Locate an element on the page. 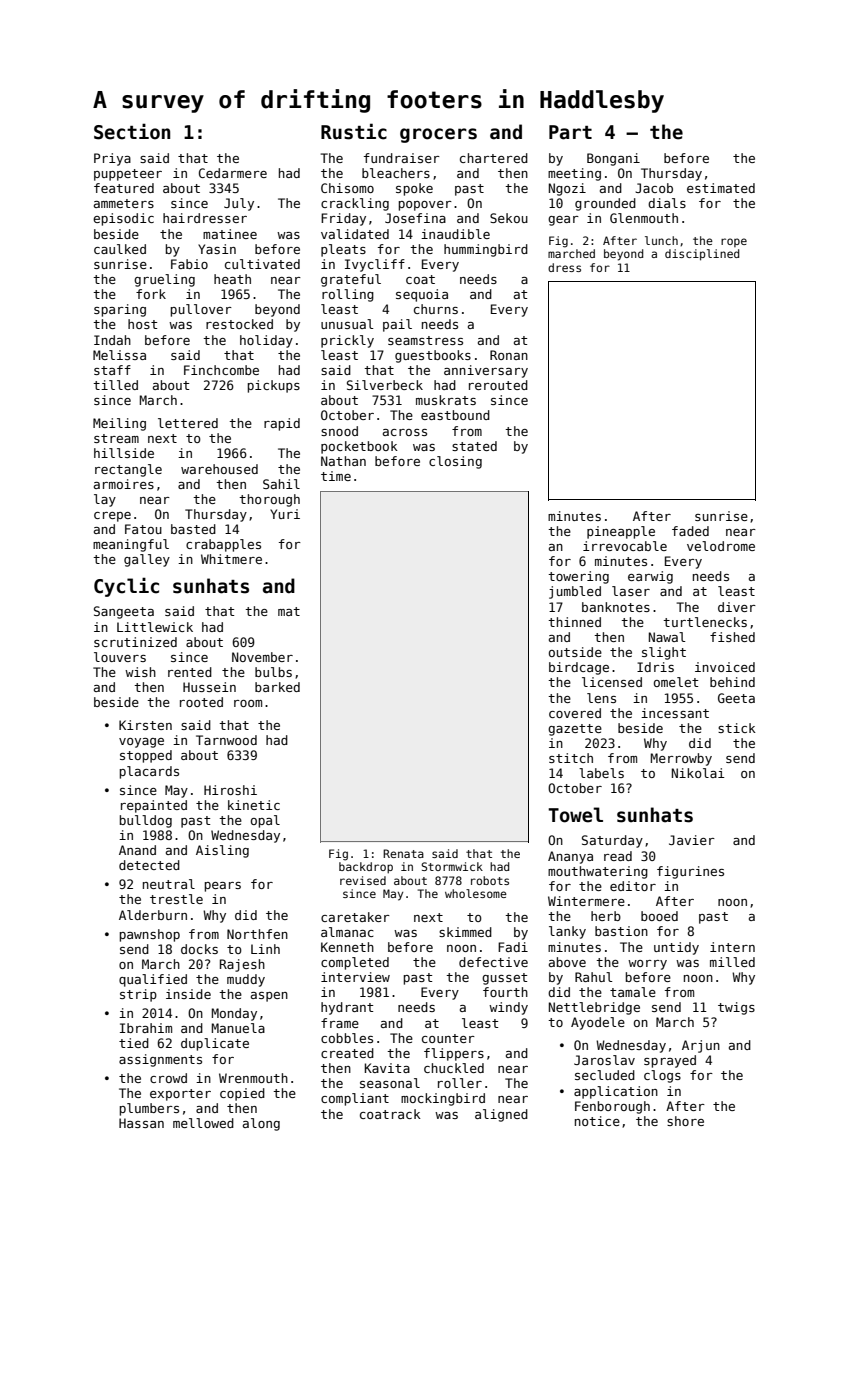 The height and width of the image is (1400, 849). sprayed is located at coordinates (670, 1061).
